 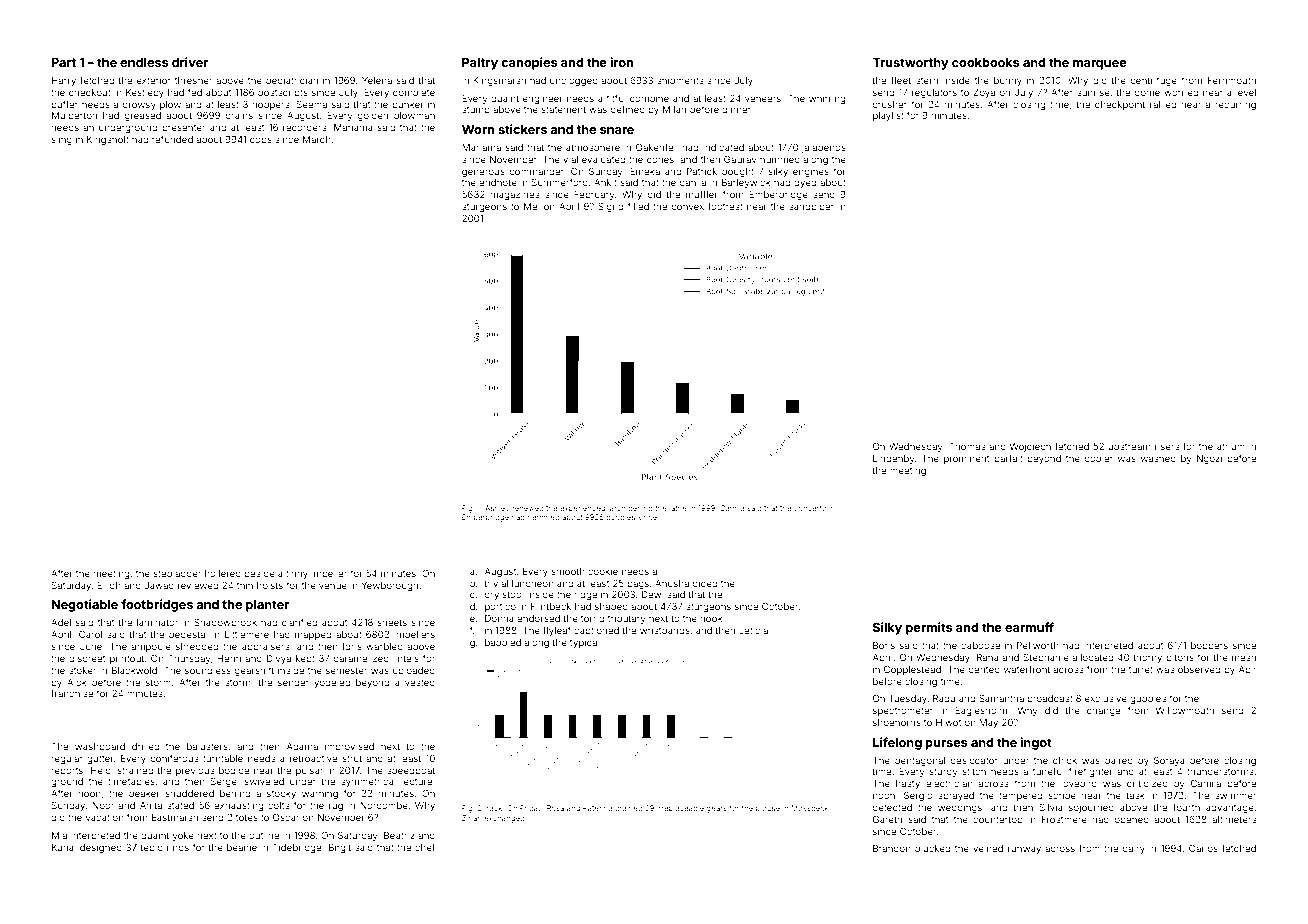 What do you see at coordinates (64, 81) in the screenshot?
I see `Harry` at bounding box center [64, 81].
